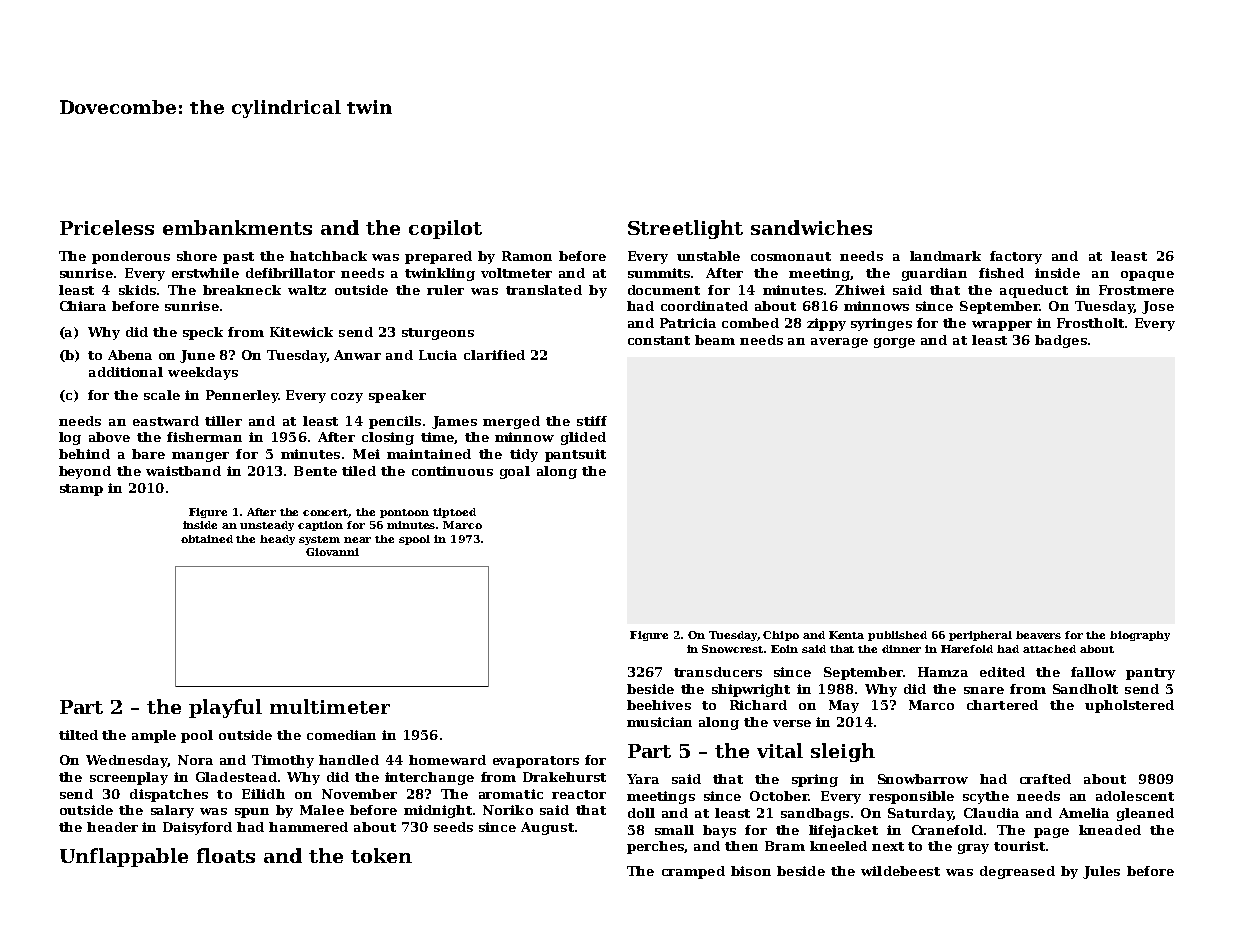  I want to click on defibrillator, so click(290, 273).
